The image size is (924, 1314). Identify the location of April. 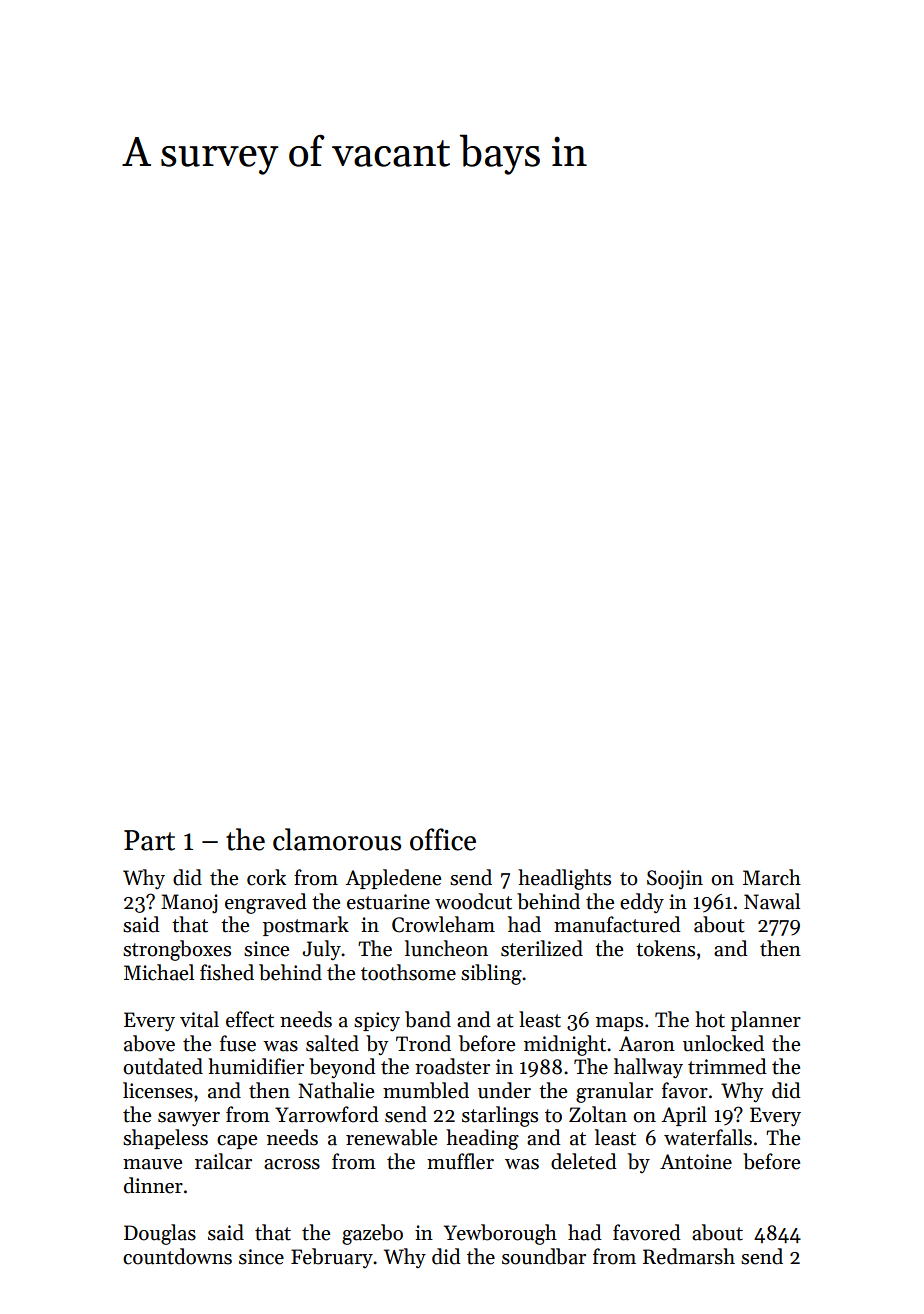
(684, 1116).
